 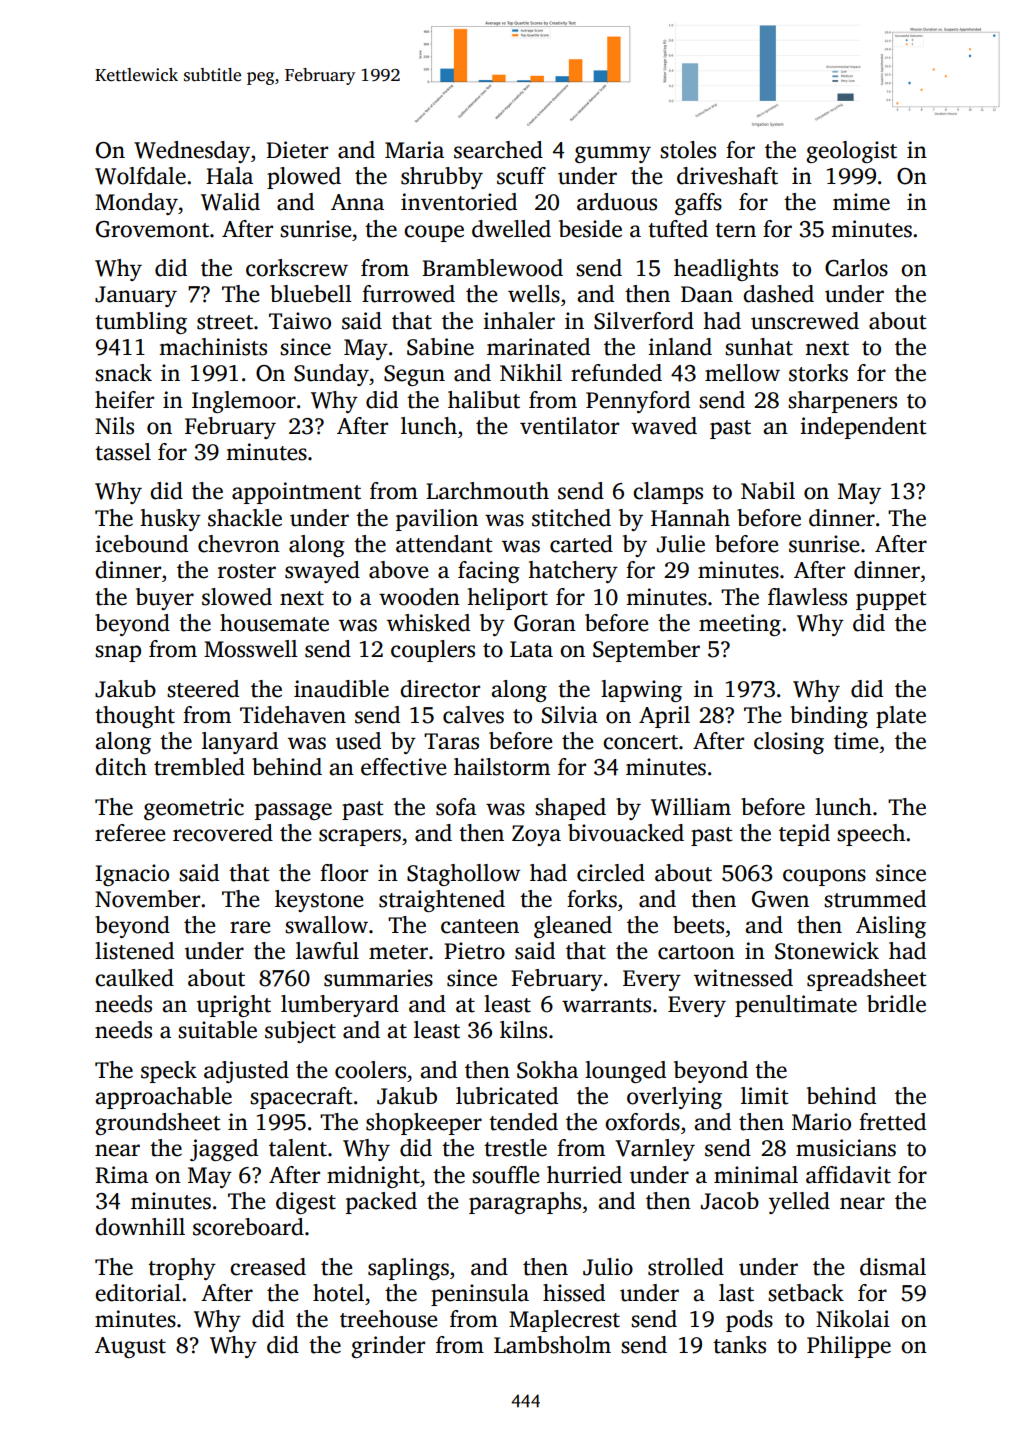 I want to click on penultimate, so click(x=796, y=1006).
